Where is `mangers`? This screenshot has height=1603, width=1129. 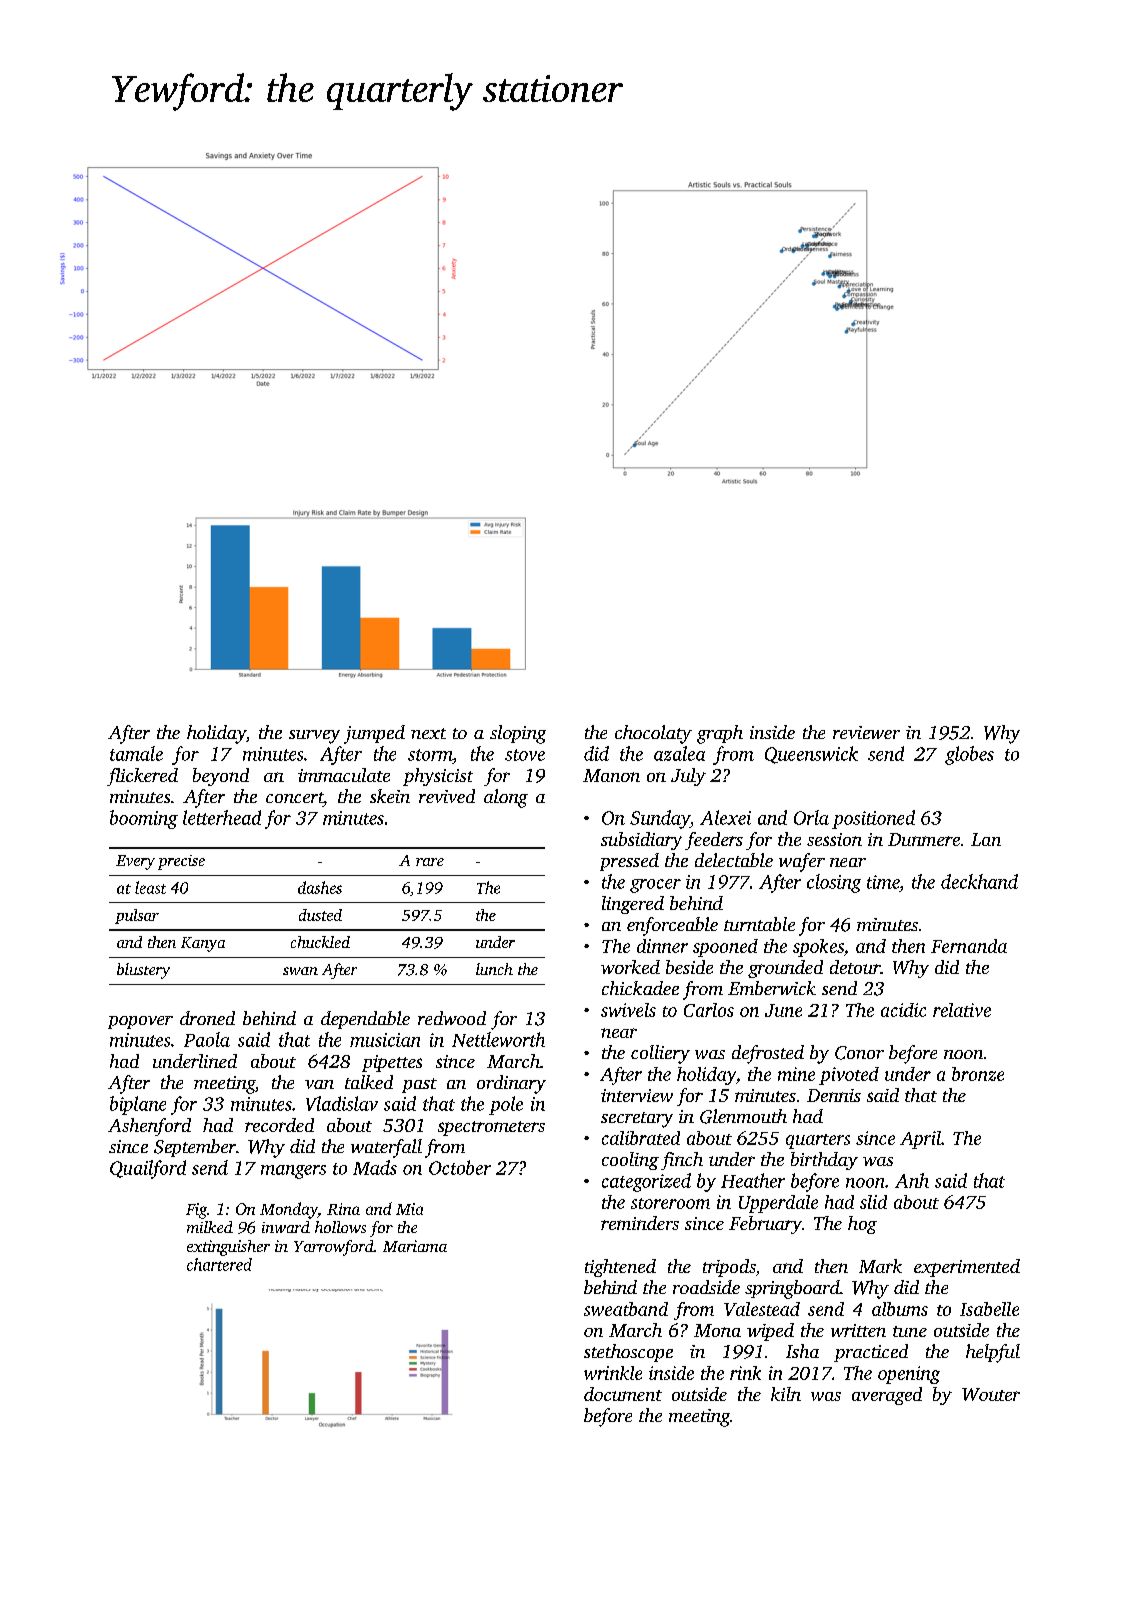 mangers is located at coordinates (293, 1172).
